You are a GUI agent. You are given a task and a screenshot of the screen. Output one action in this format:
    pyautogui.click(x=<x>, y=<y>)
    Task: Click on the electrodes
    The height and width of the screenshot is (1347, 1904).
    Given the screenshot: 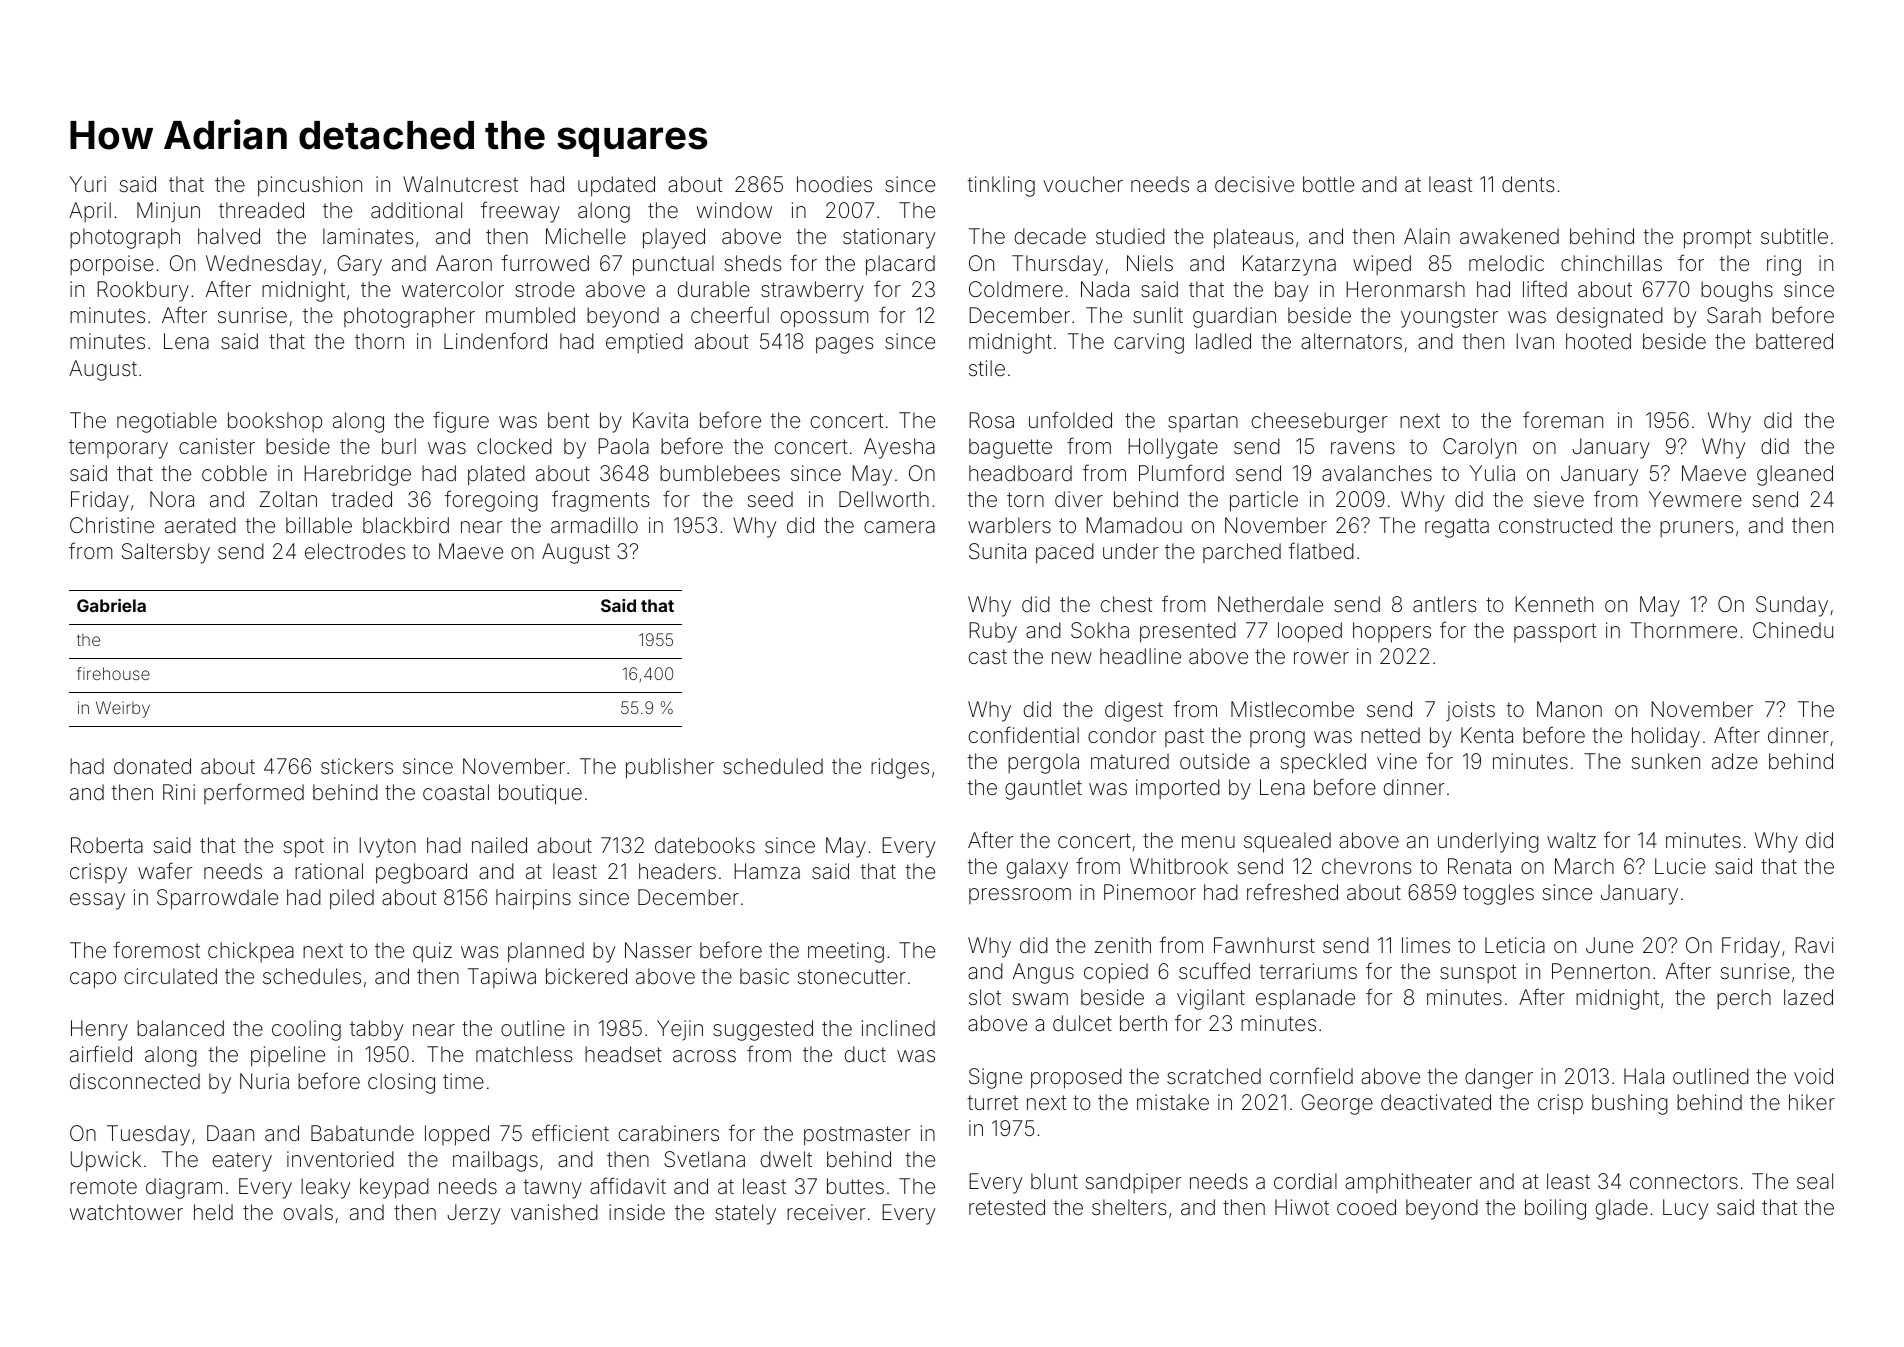 What is the action you would take?
    pyautogui.click(x=355, y=551)
